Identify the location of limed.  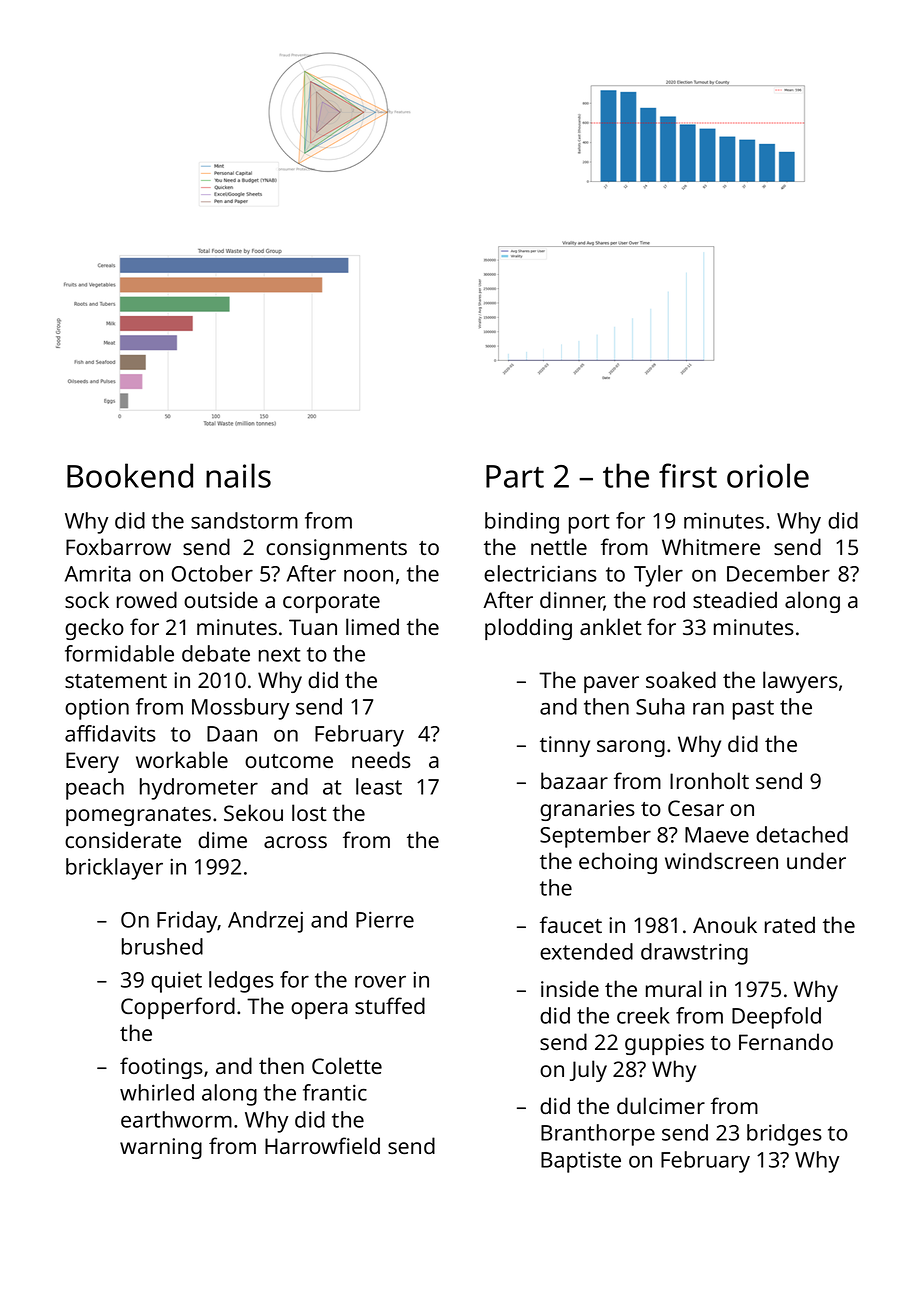
(372, 626).
